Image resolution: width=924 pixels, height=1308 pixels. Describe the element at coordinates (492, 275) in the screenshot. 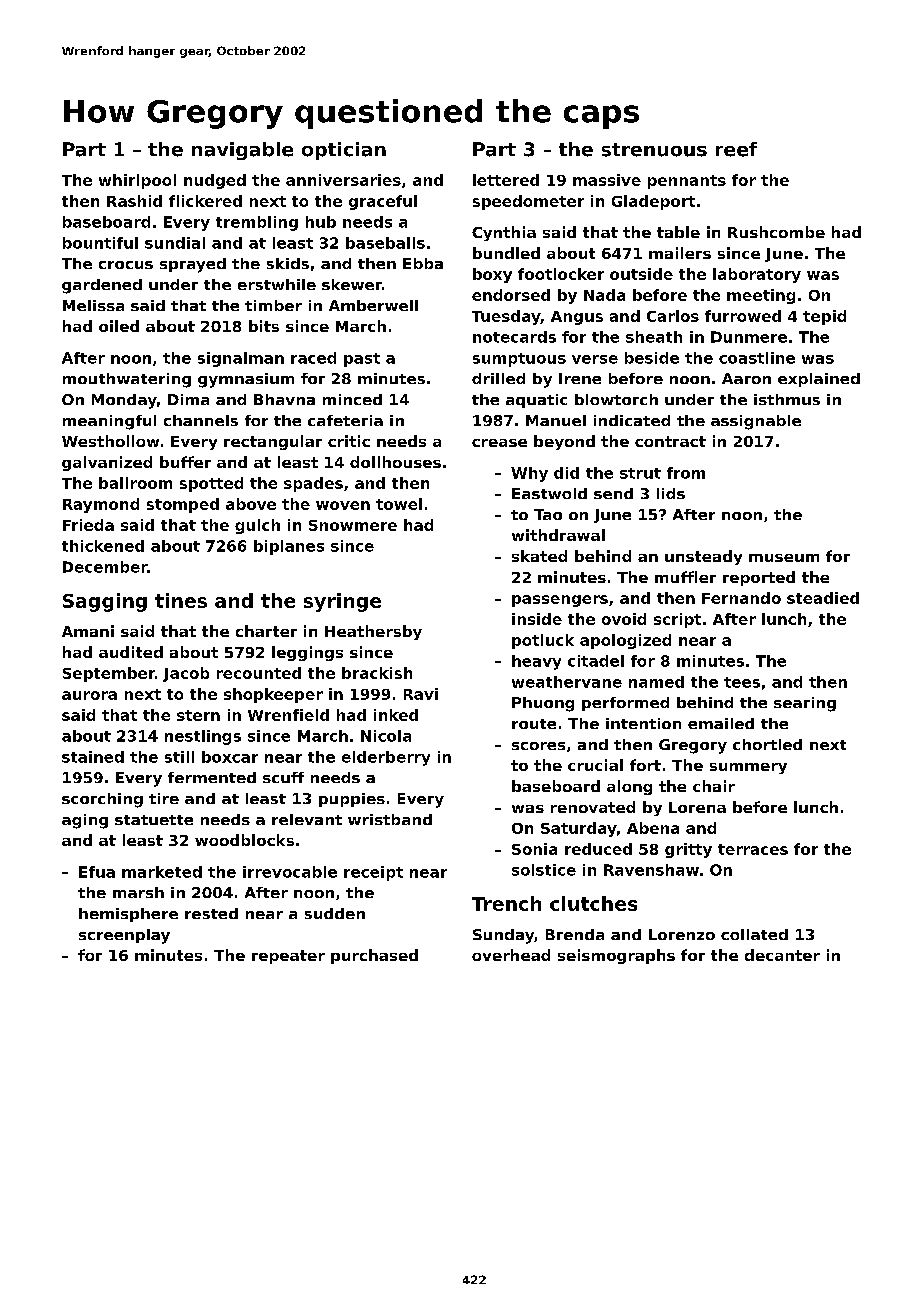

I see `boxy` at that location.
